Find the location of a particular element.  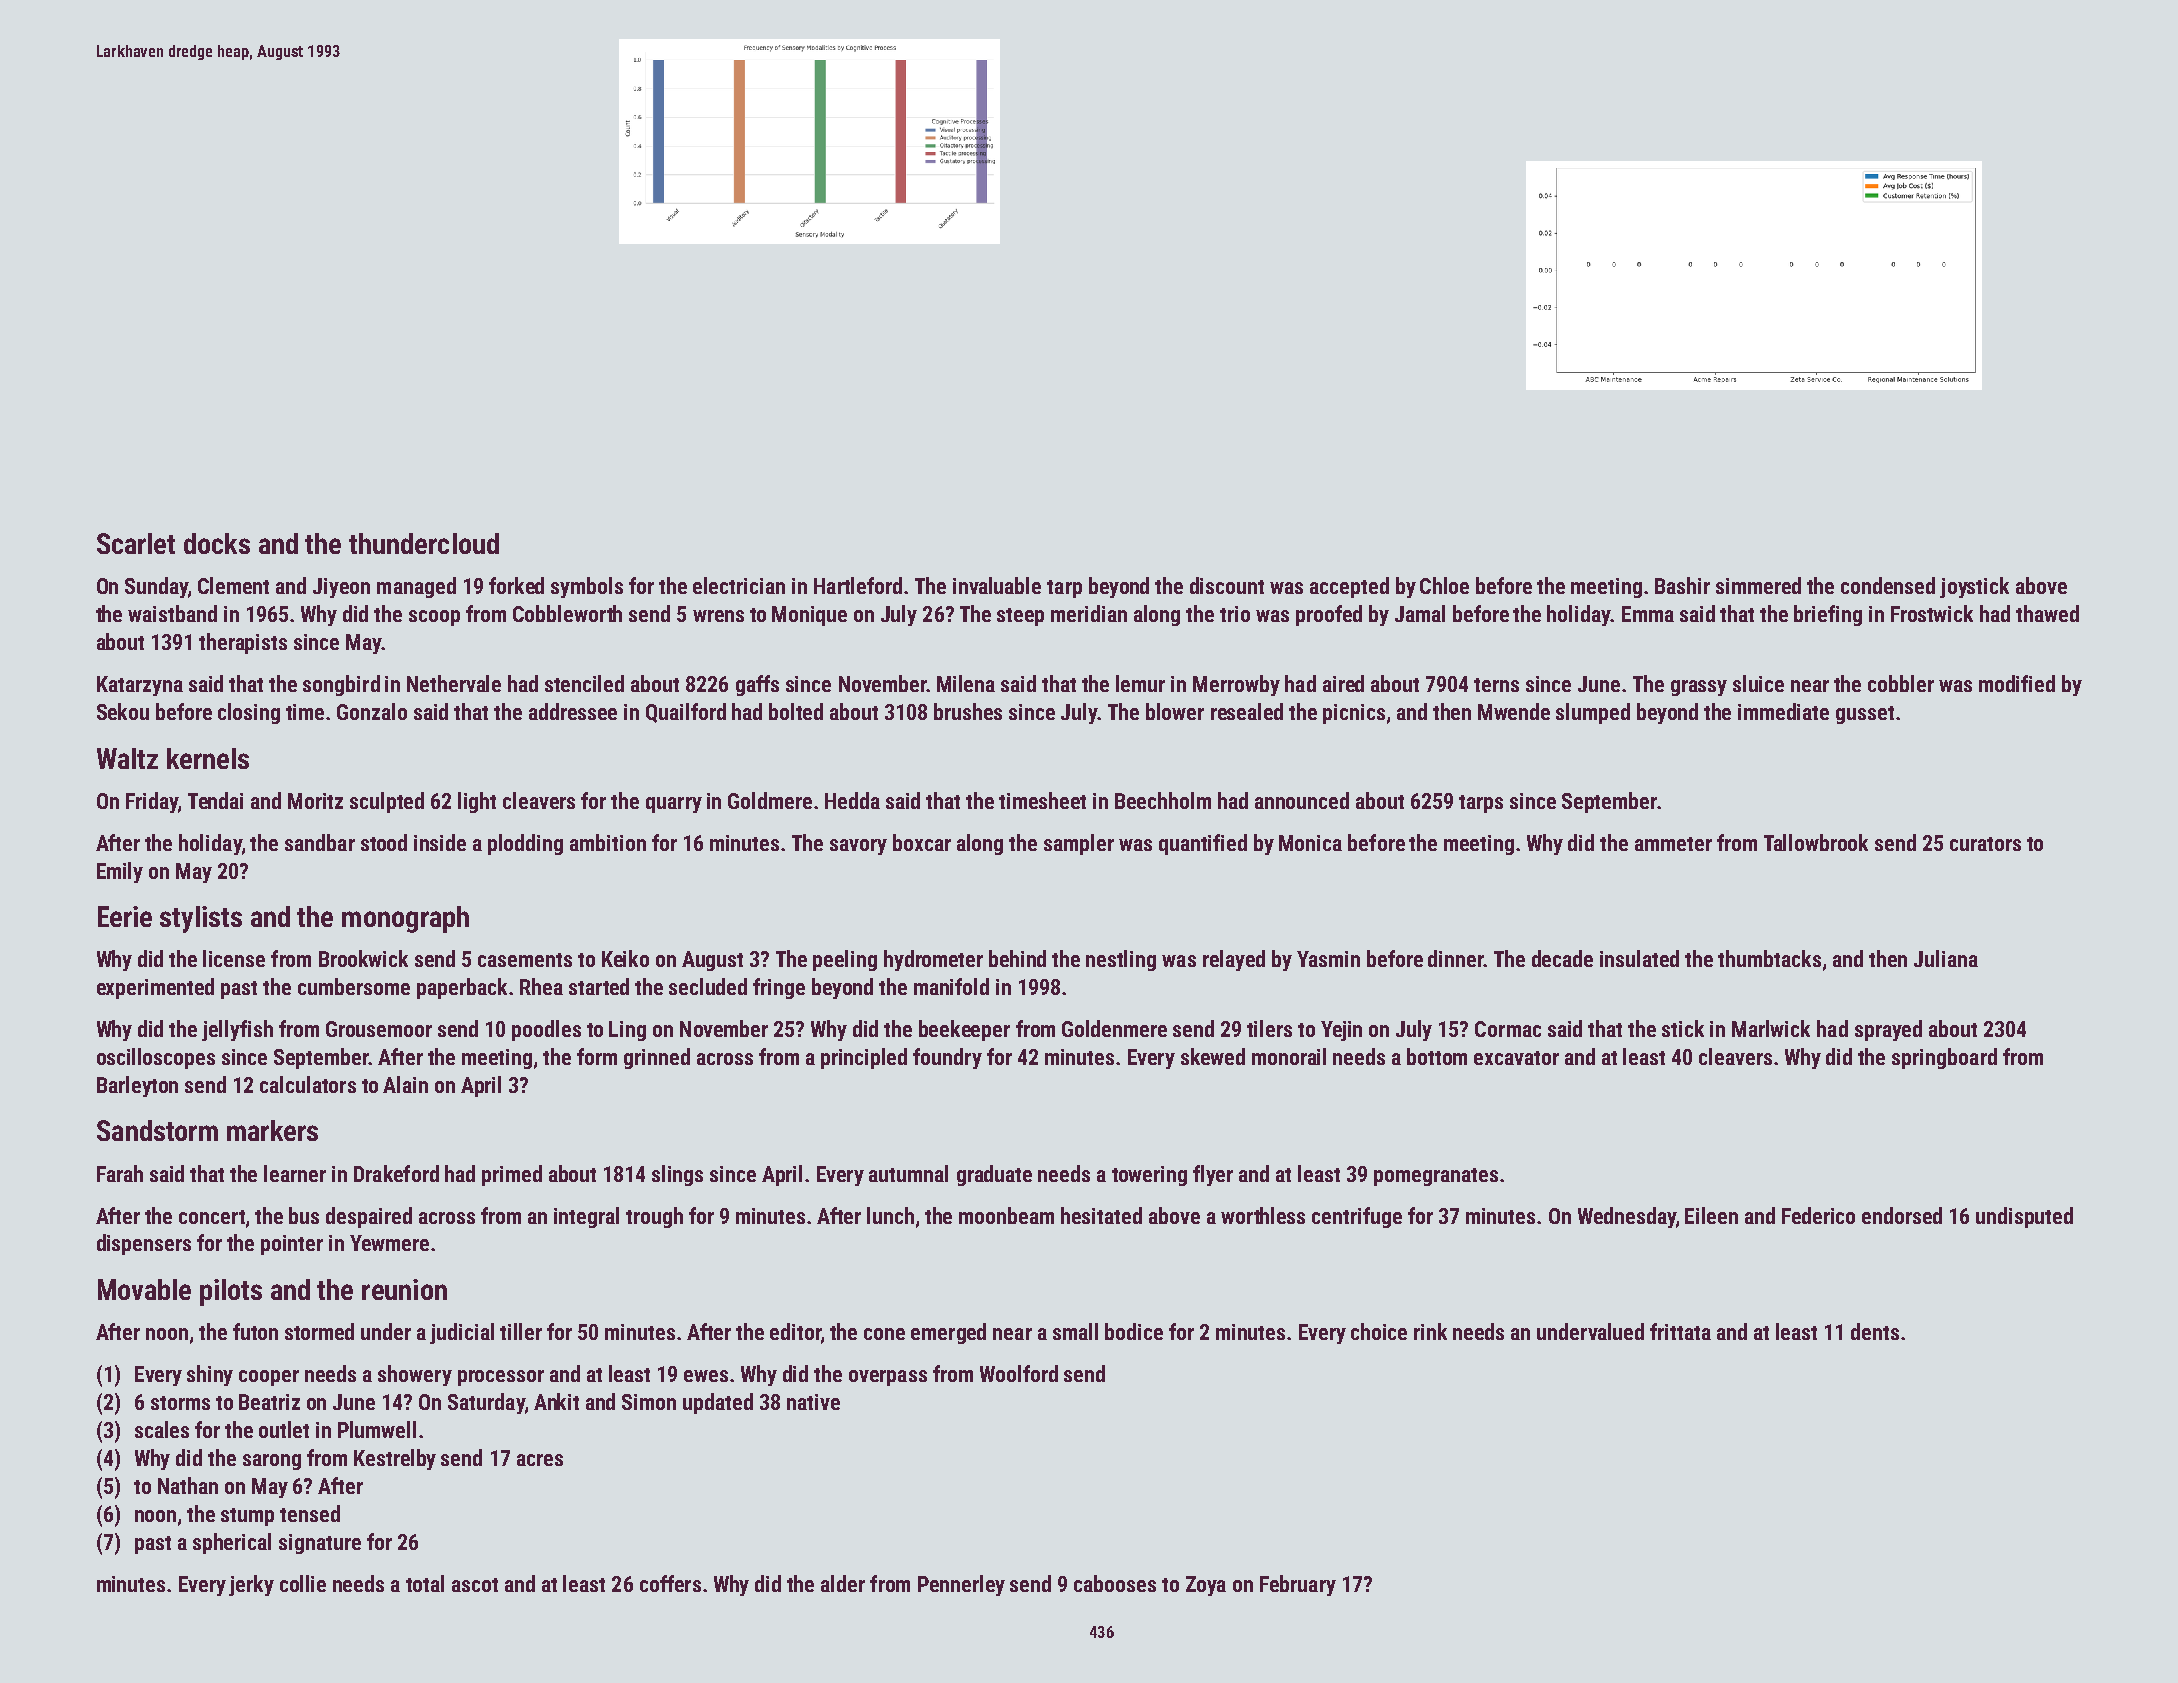

condensed is located at coordinates (1888, 585).
